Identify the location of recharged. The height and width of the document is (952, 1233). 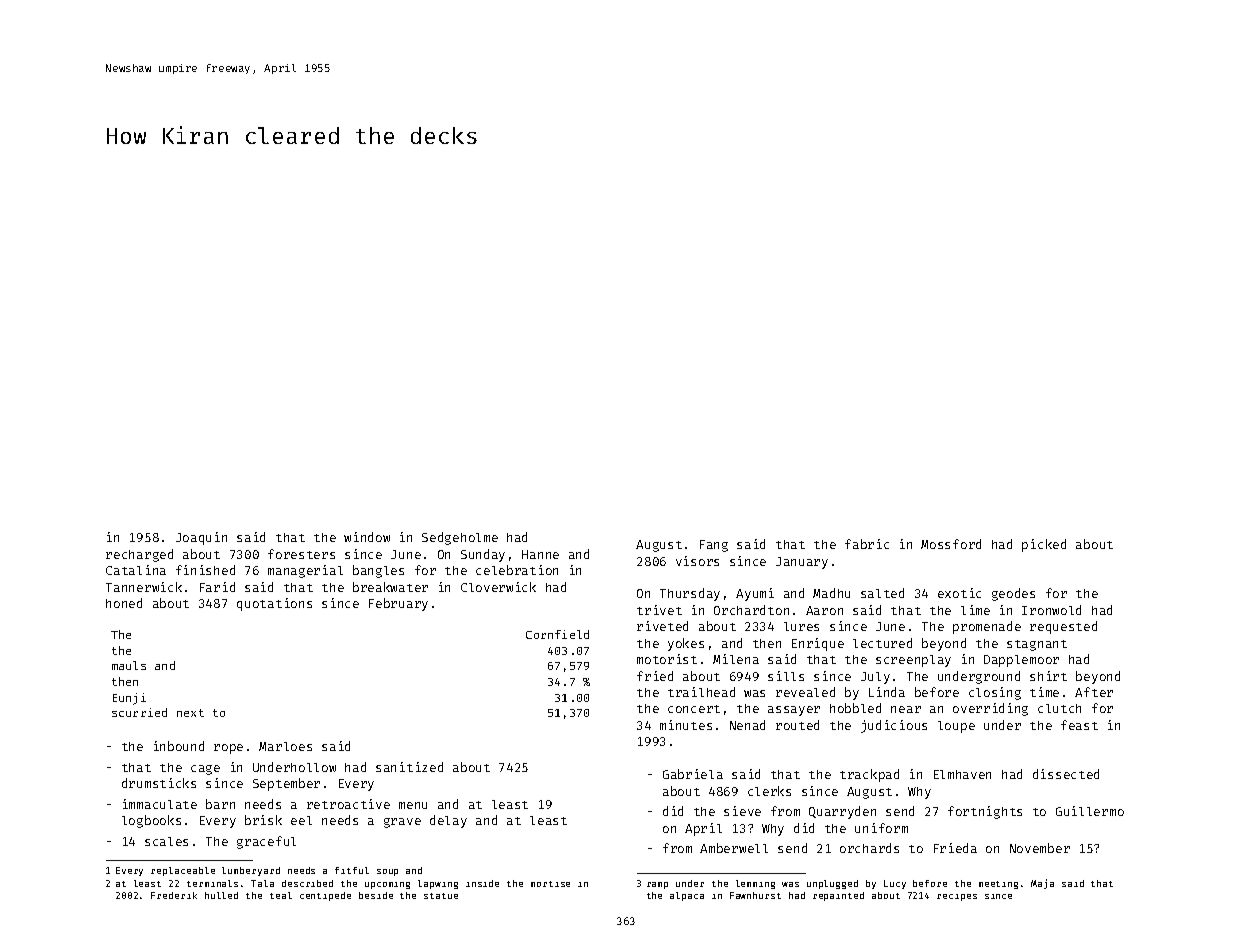
(139, 555).
